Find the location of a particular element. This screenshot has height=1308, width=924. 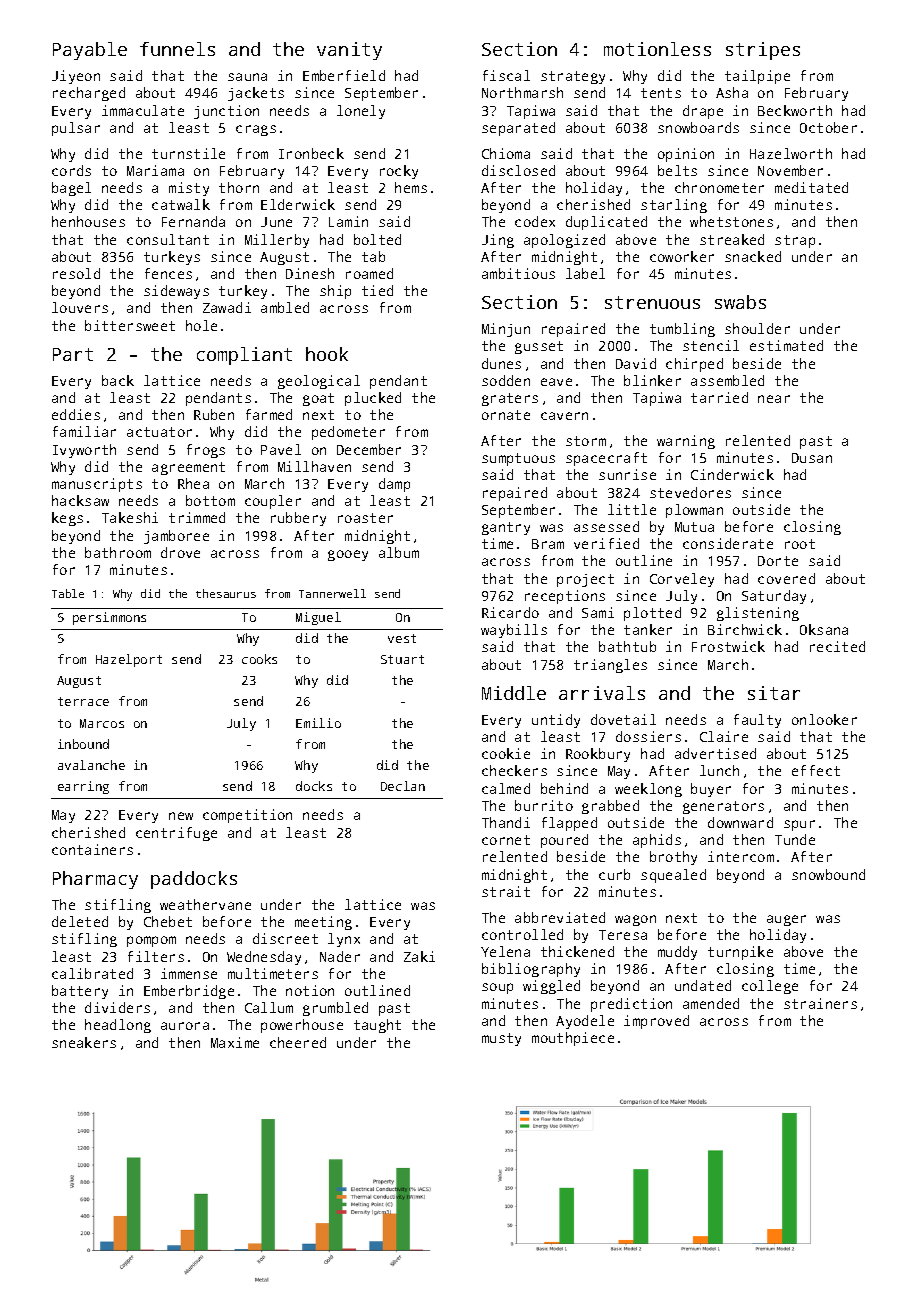

Minjun is located at coordinates (506, 330).
